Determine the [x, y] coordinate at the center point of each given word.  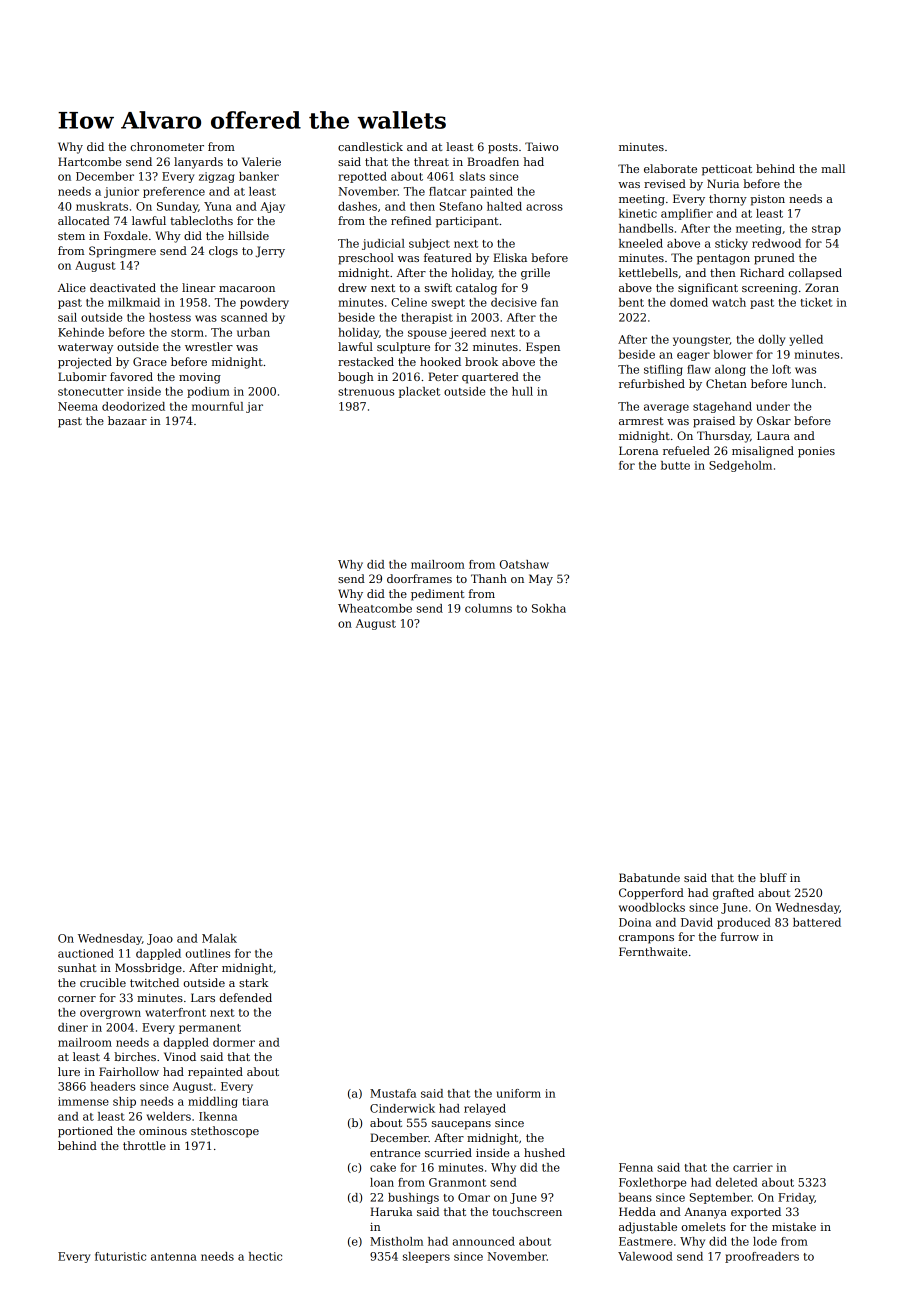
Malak [219, 938]
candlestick [370, 146]
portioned [85, 1132]
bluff [773, 877]
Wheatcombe [375, 608]
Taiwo [541, 146]
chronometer [167, 146]
